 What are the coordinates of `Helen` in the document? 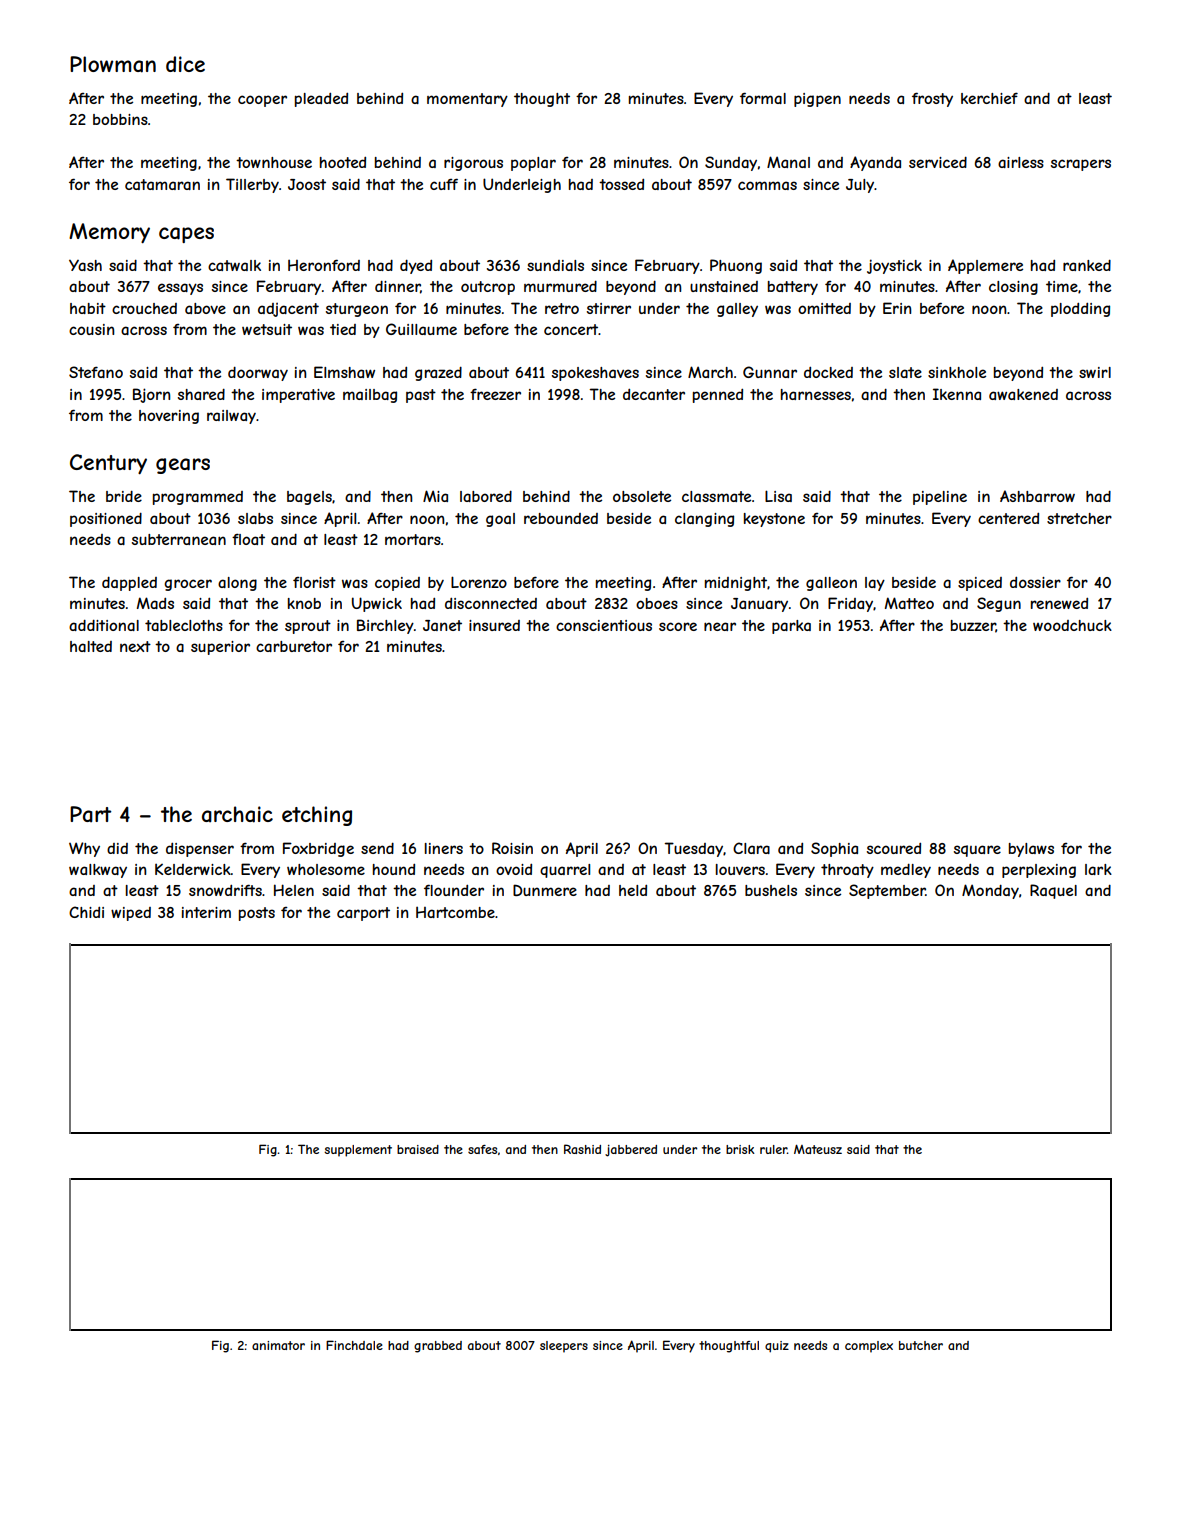 It's located at (294, 890).
